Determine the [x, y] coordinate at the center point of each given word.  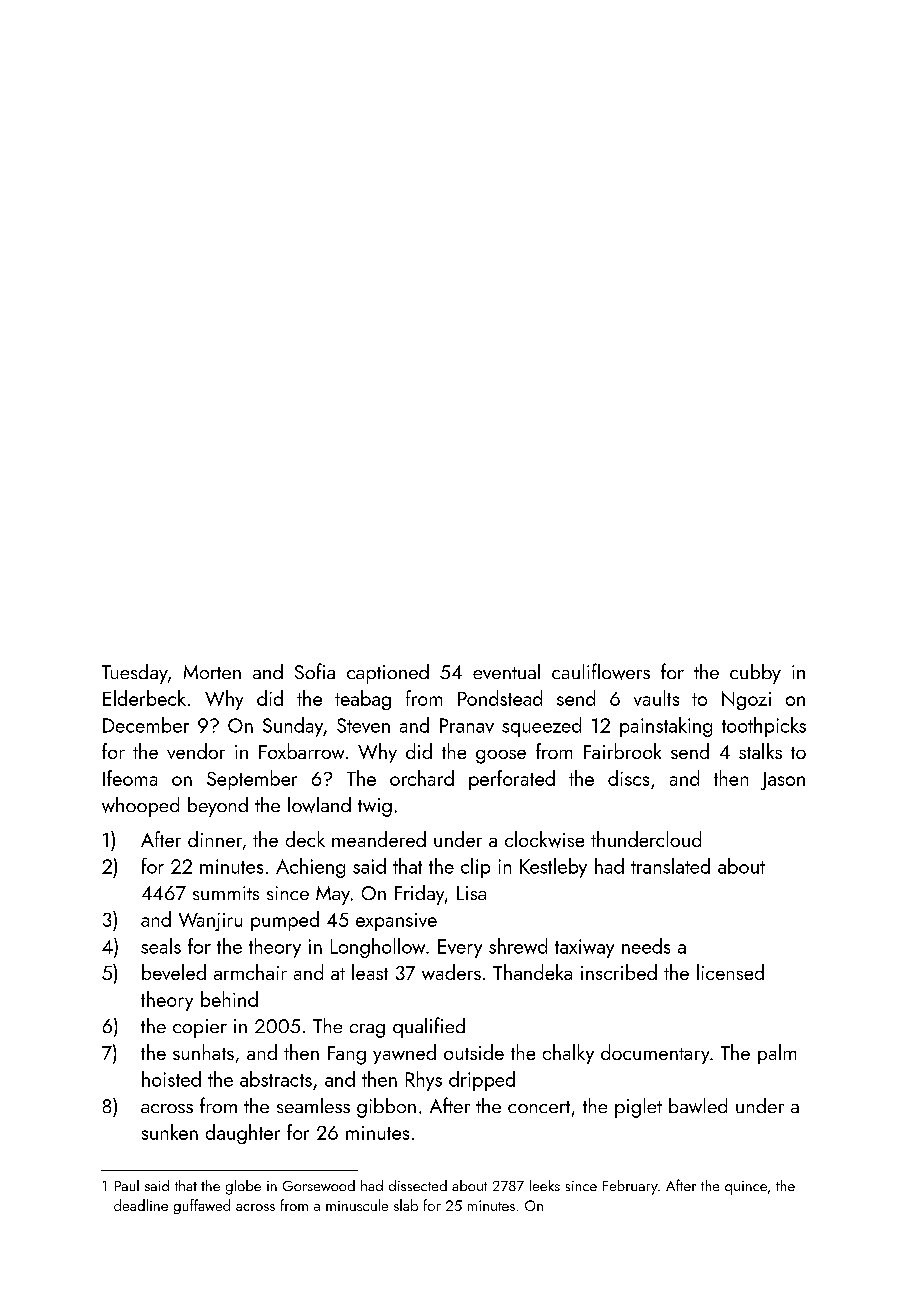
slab [406, 1205]
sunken [170, 1132]
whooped [140, 807]
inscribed [619, 972]
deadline [141, 1205]
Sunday [293, 727]
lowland [319, 805]
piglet [638, 1108]
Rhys [424, 1081]
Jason [783, 781]
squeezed [541, 727]
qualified [429, 1027]
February [630, 1187]
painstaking [666, 727]
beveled [174, 972]
